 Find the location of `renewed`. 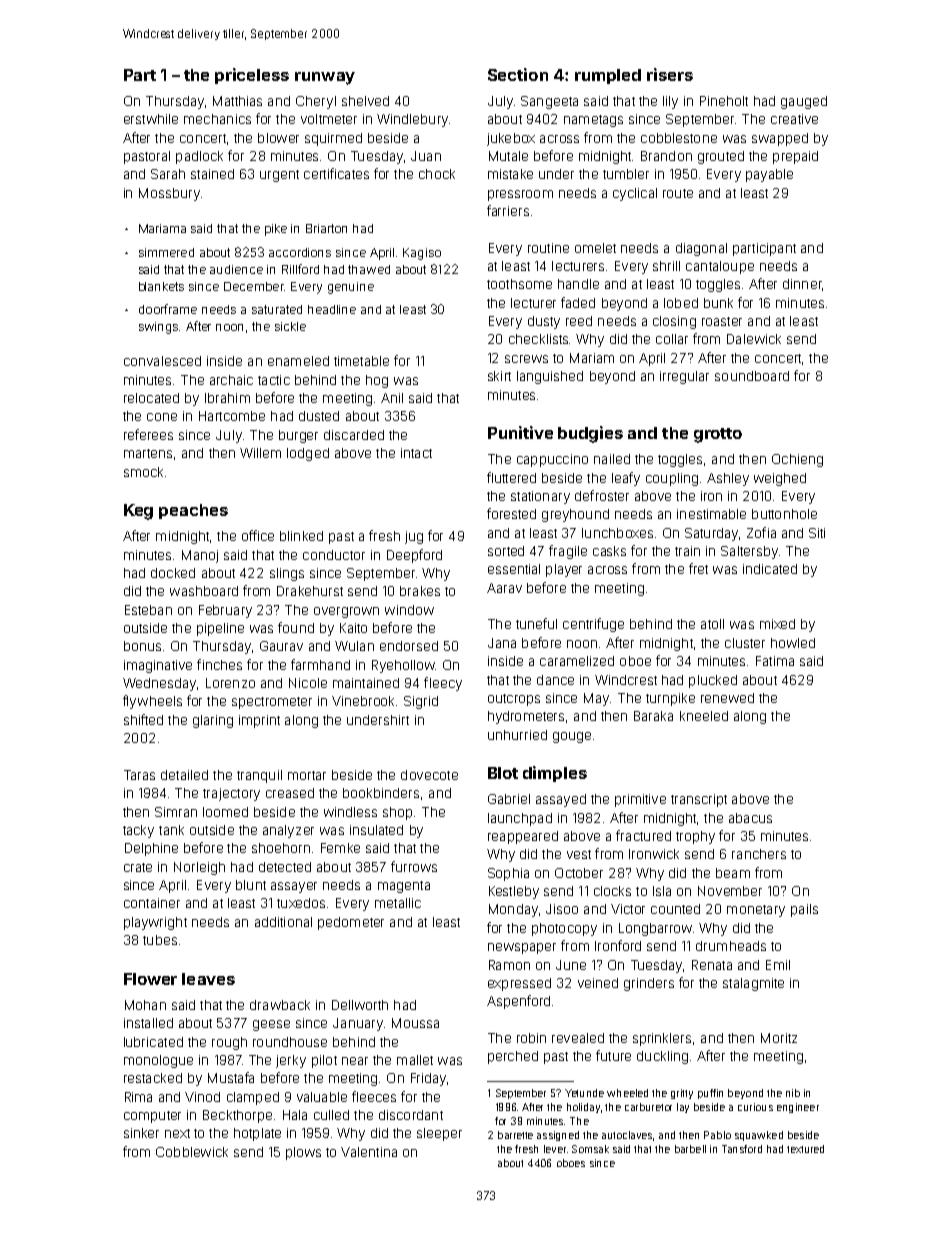

renewed is located at coordinates (727, 698).
